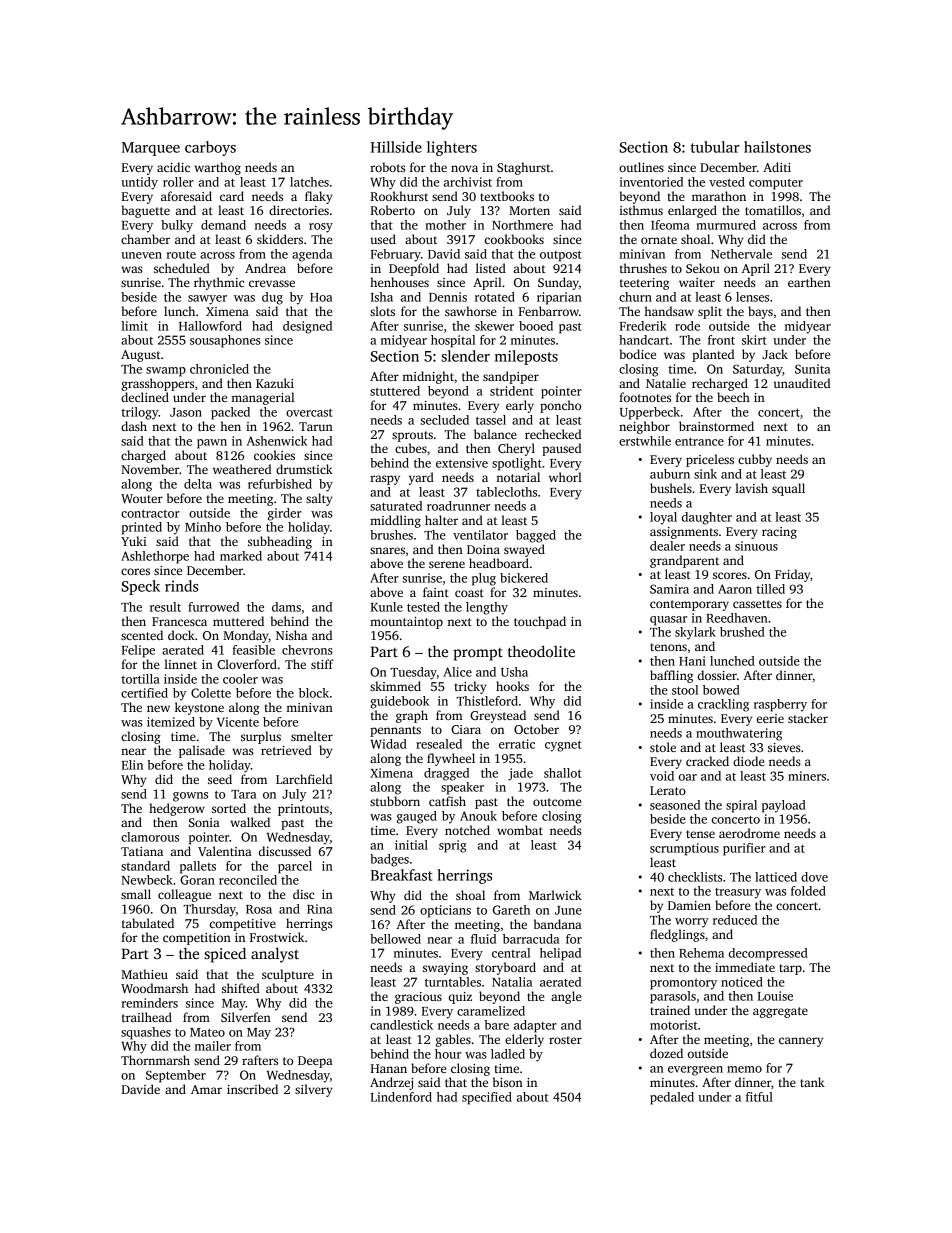 The image size is (952, 1233). I want to click on card, so click(232, 196).
